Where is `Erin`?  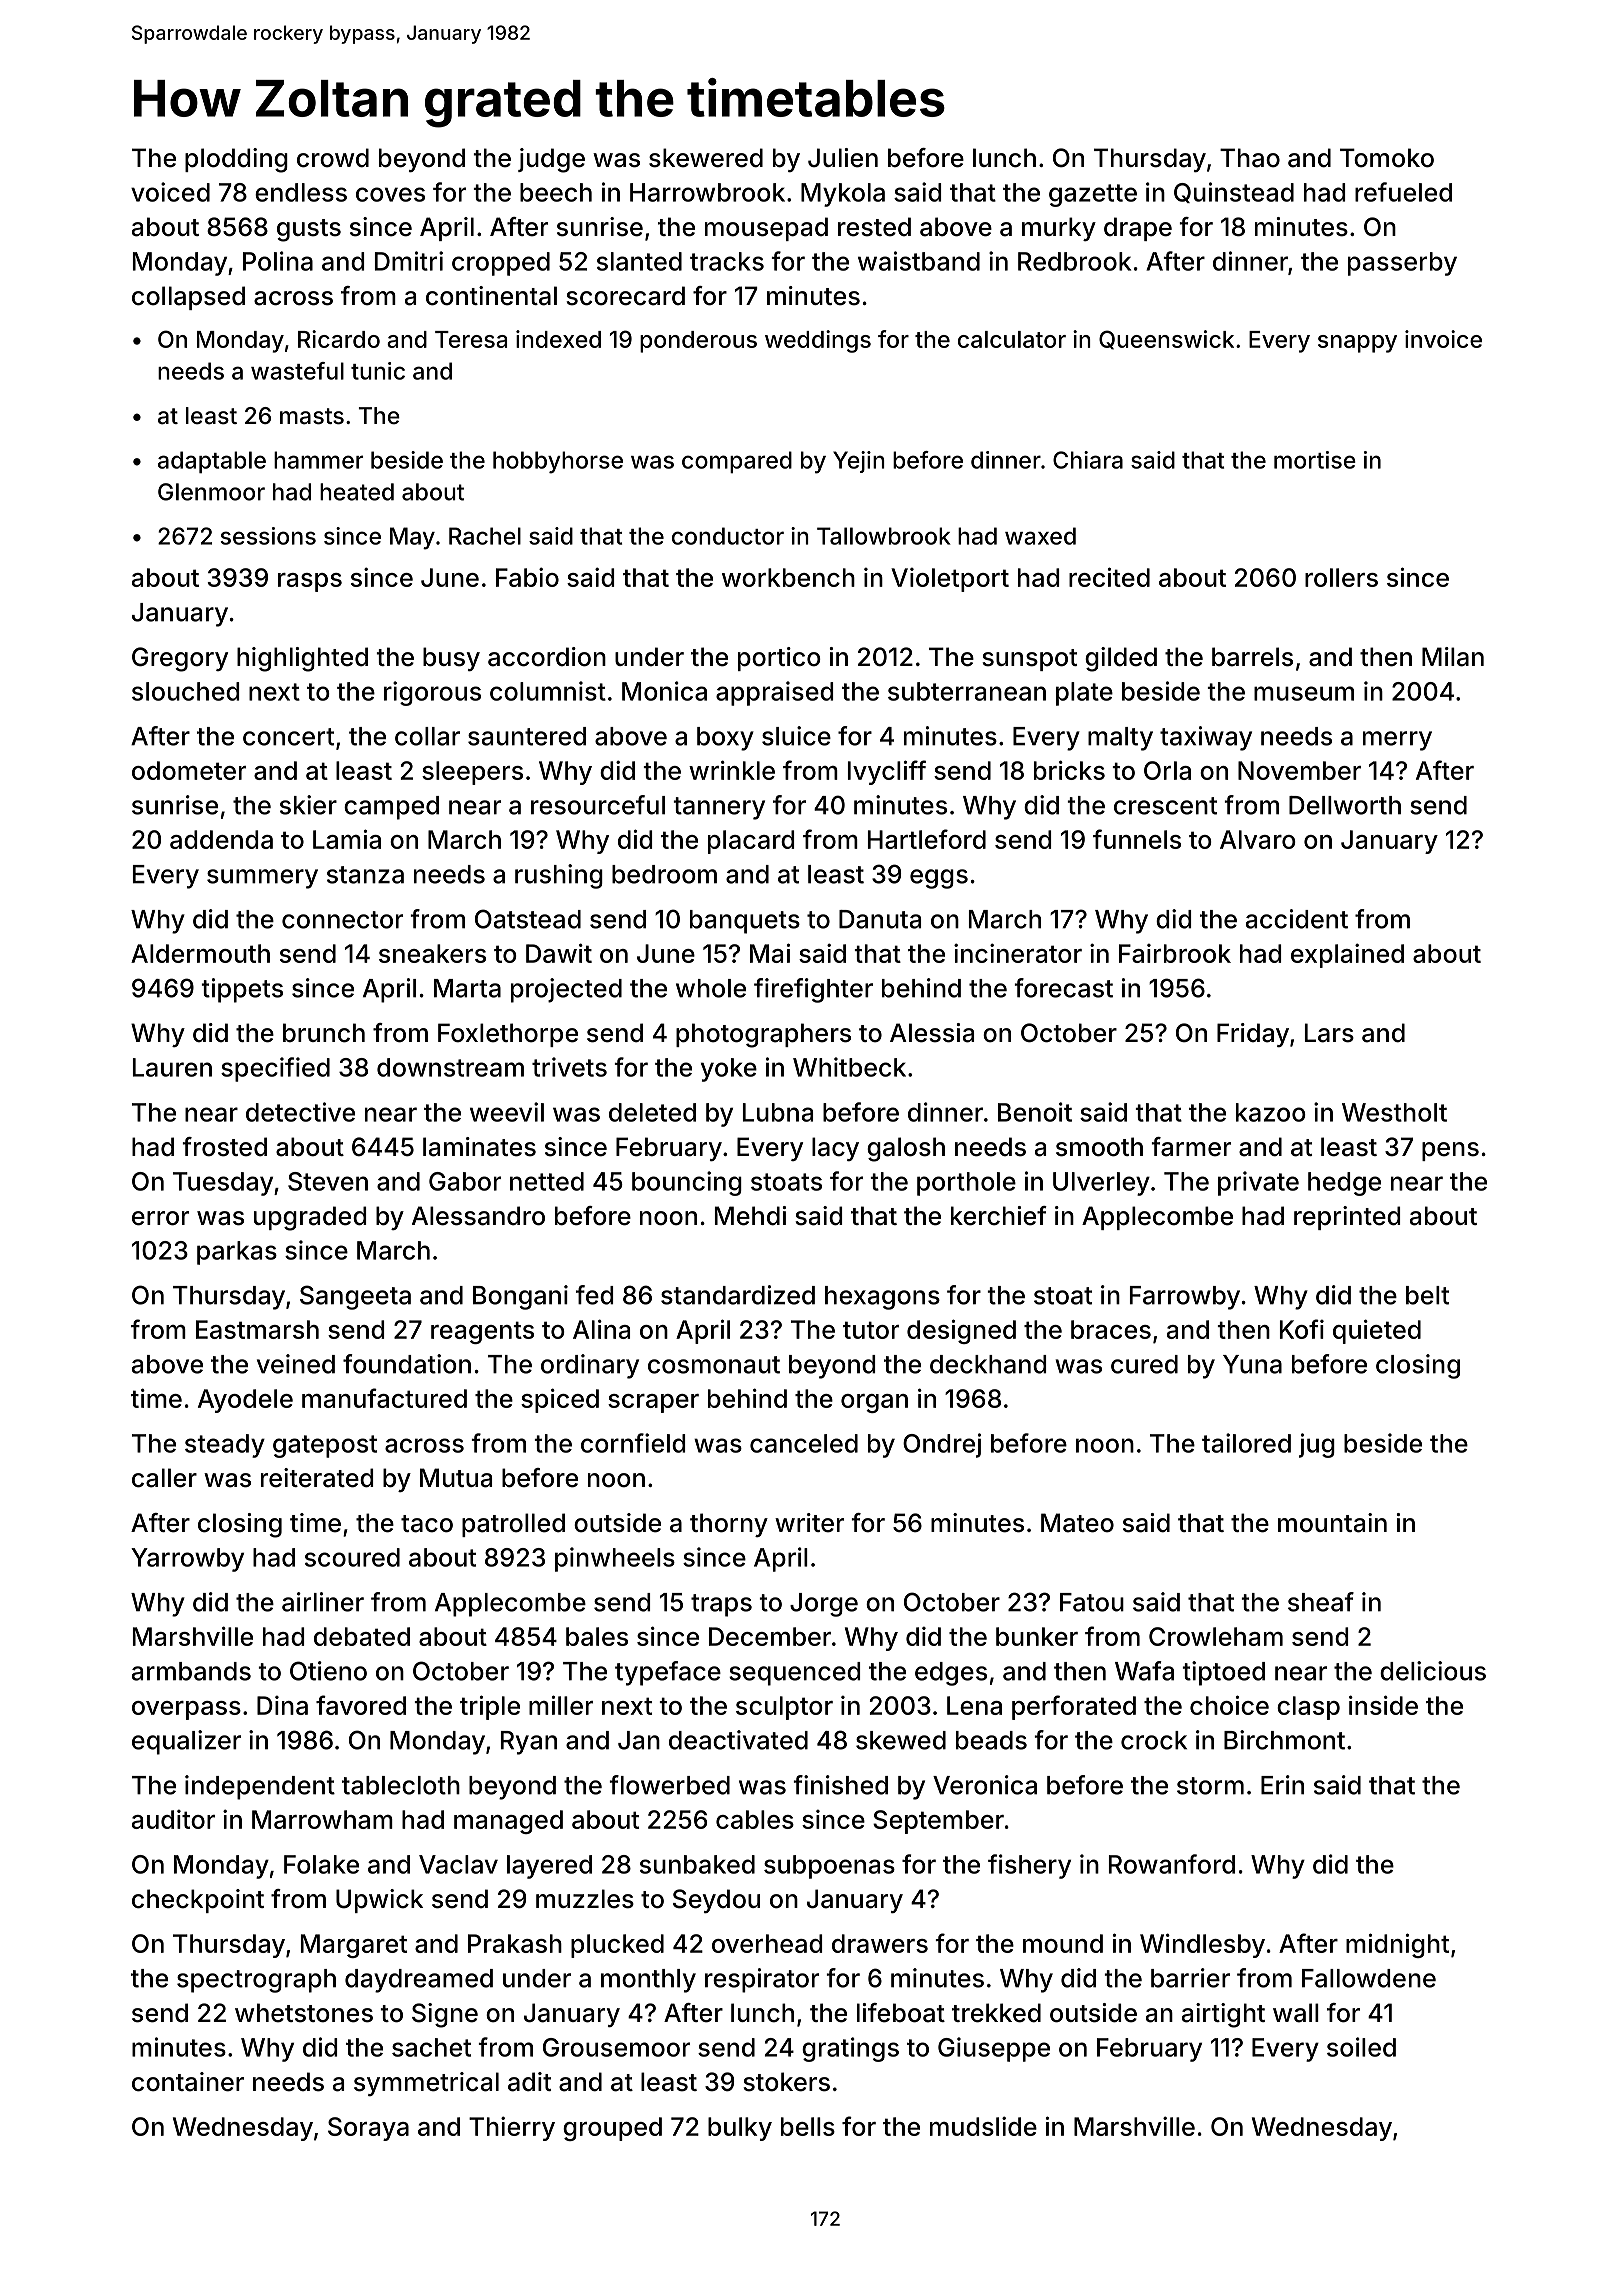 Erin is located at coordinates (1282, 1785).
